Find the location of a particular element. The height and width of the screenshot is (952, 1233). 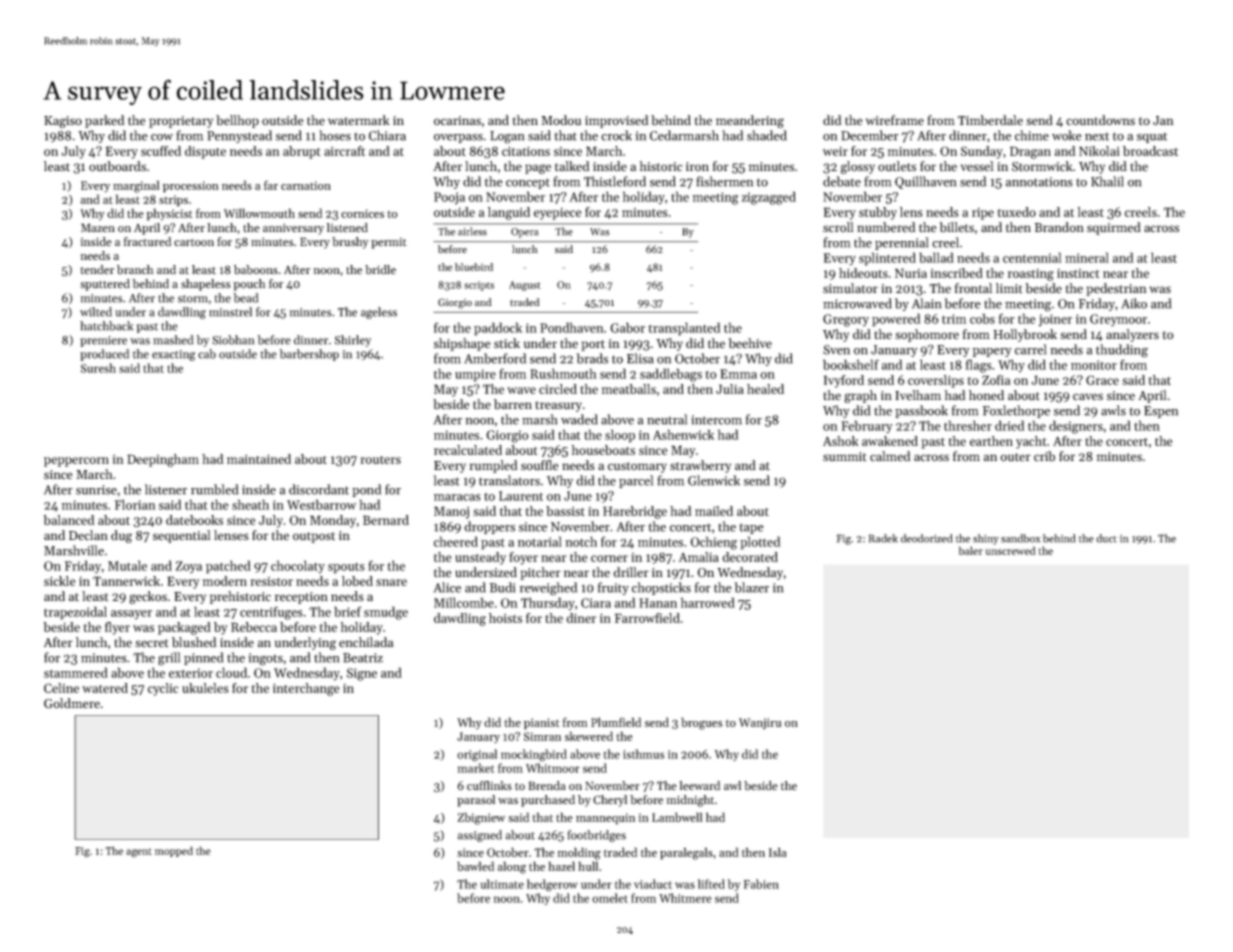

barbershop is located at coordinates (309, 355).
